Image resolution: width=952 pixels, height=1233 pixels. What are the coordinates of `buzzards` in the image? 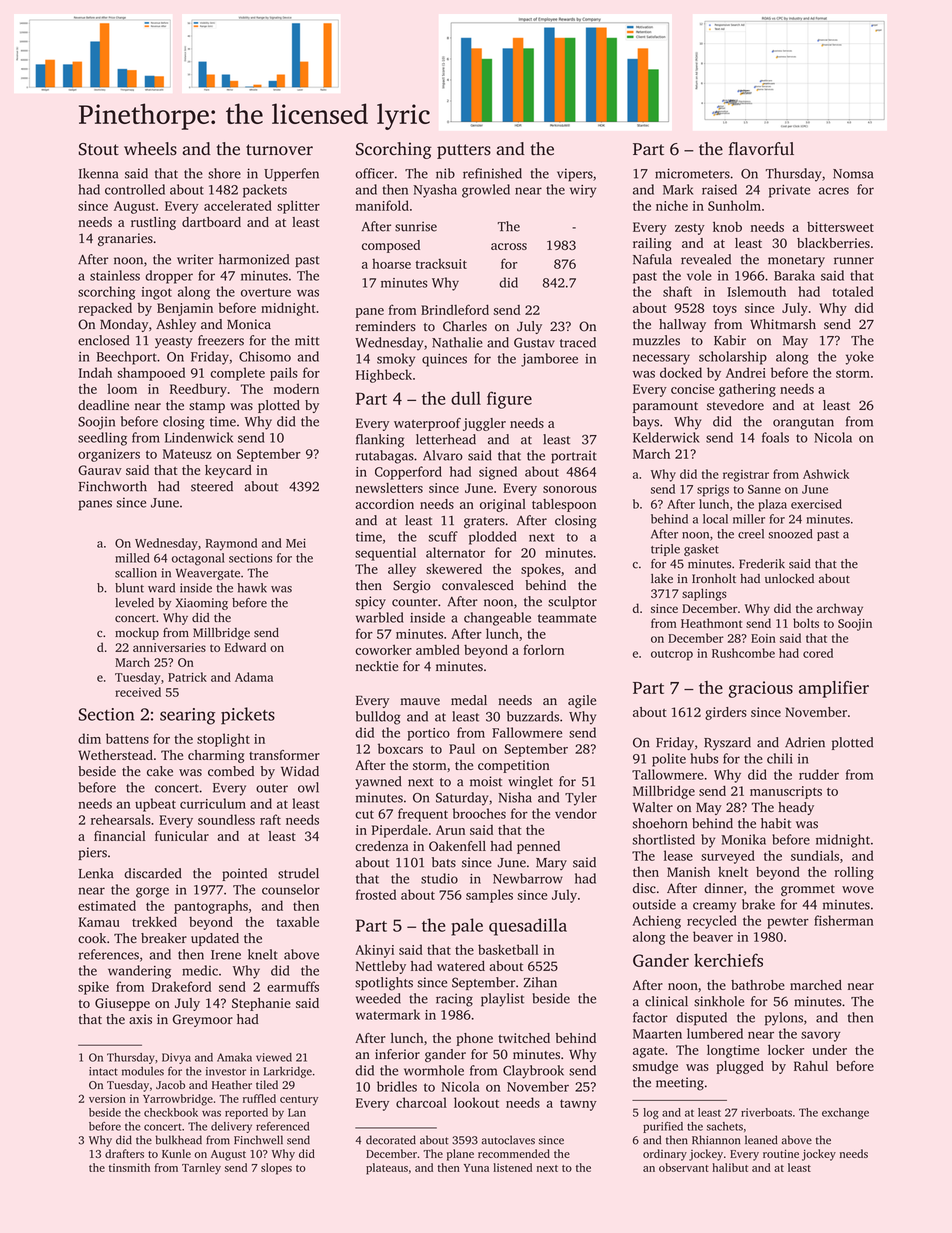 It's located at (533, 716).
